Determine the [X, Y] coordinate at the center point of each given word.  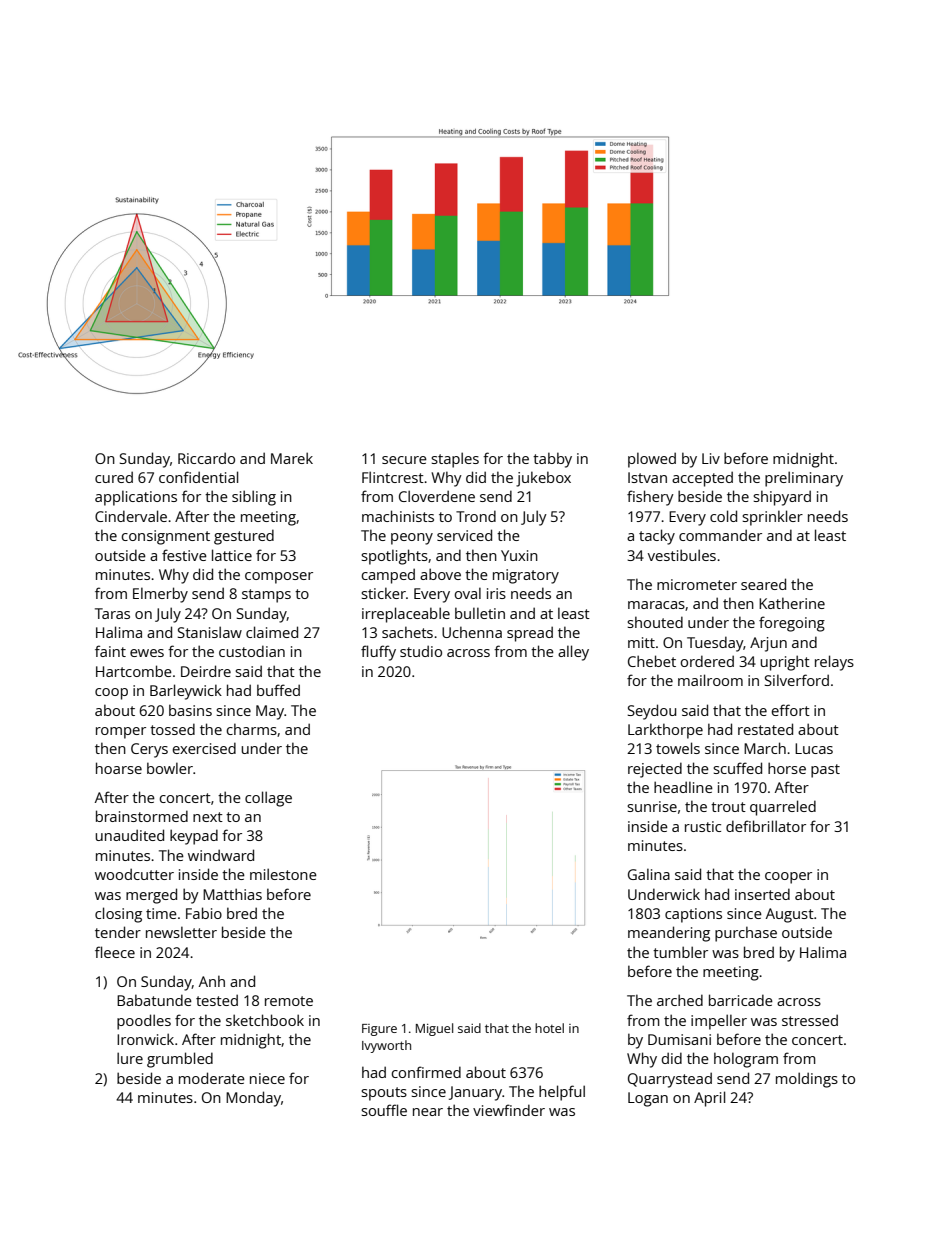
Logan [648, 1099]
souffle [384, 1110]
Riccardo [206, 458]
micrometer [697, 584]
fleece [115, 952]
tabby [552, 460]
